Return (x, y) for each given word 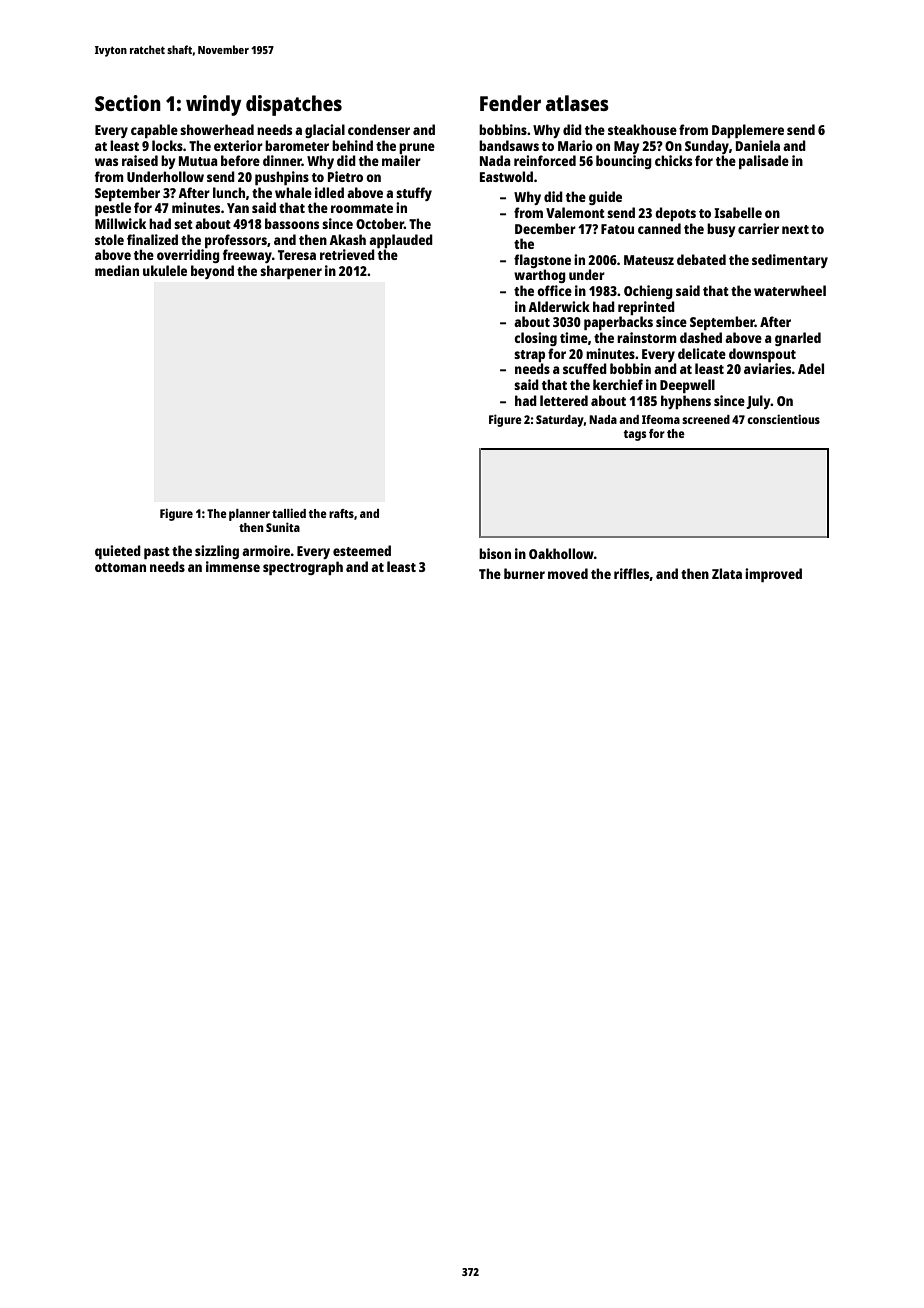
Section (128, 103)
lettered (564, 400)
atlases (577, 103)
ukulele (165, 270)
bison (495, 553)
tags (634, 435)
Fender (510, 103)
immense (233, 566)
